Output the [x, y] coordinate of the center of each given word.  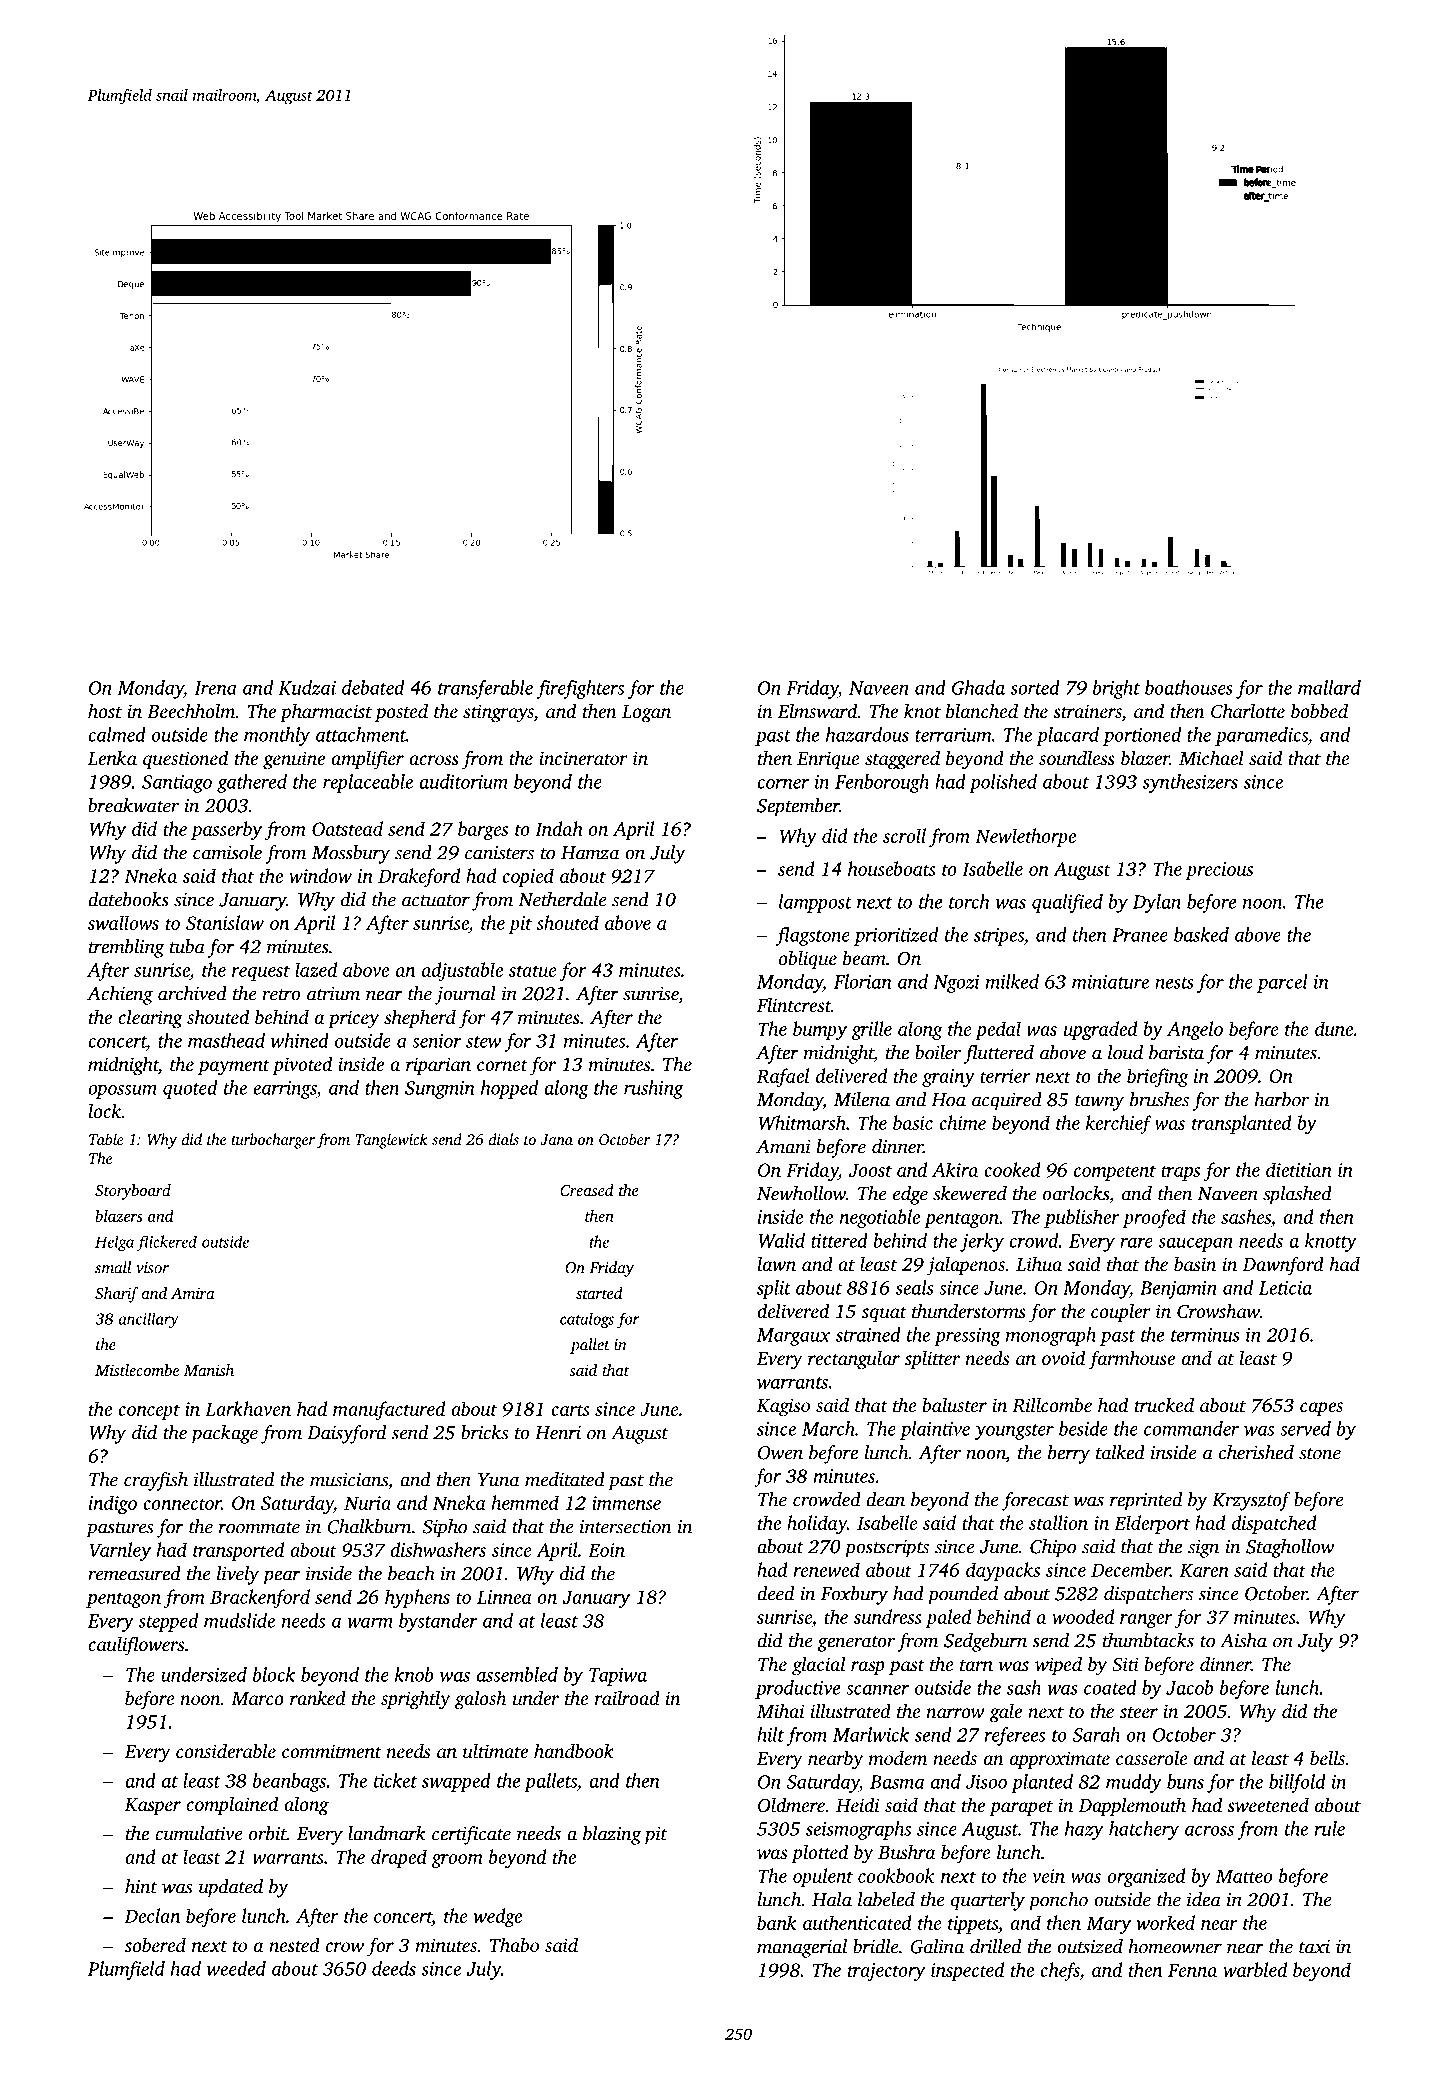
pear [282, 1577]
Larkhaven [248, 1408]
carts [570, 1410]
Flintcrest [794, 1004]
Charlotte [1248, 711]
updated [231, 1888]
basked [1201, 934]
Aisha [1243, 1640]
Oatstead [347, 828]
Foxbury [854, 1595]
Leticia [1285, 1288]
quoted [190, 1089]
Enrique [828, 760]
